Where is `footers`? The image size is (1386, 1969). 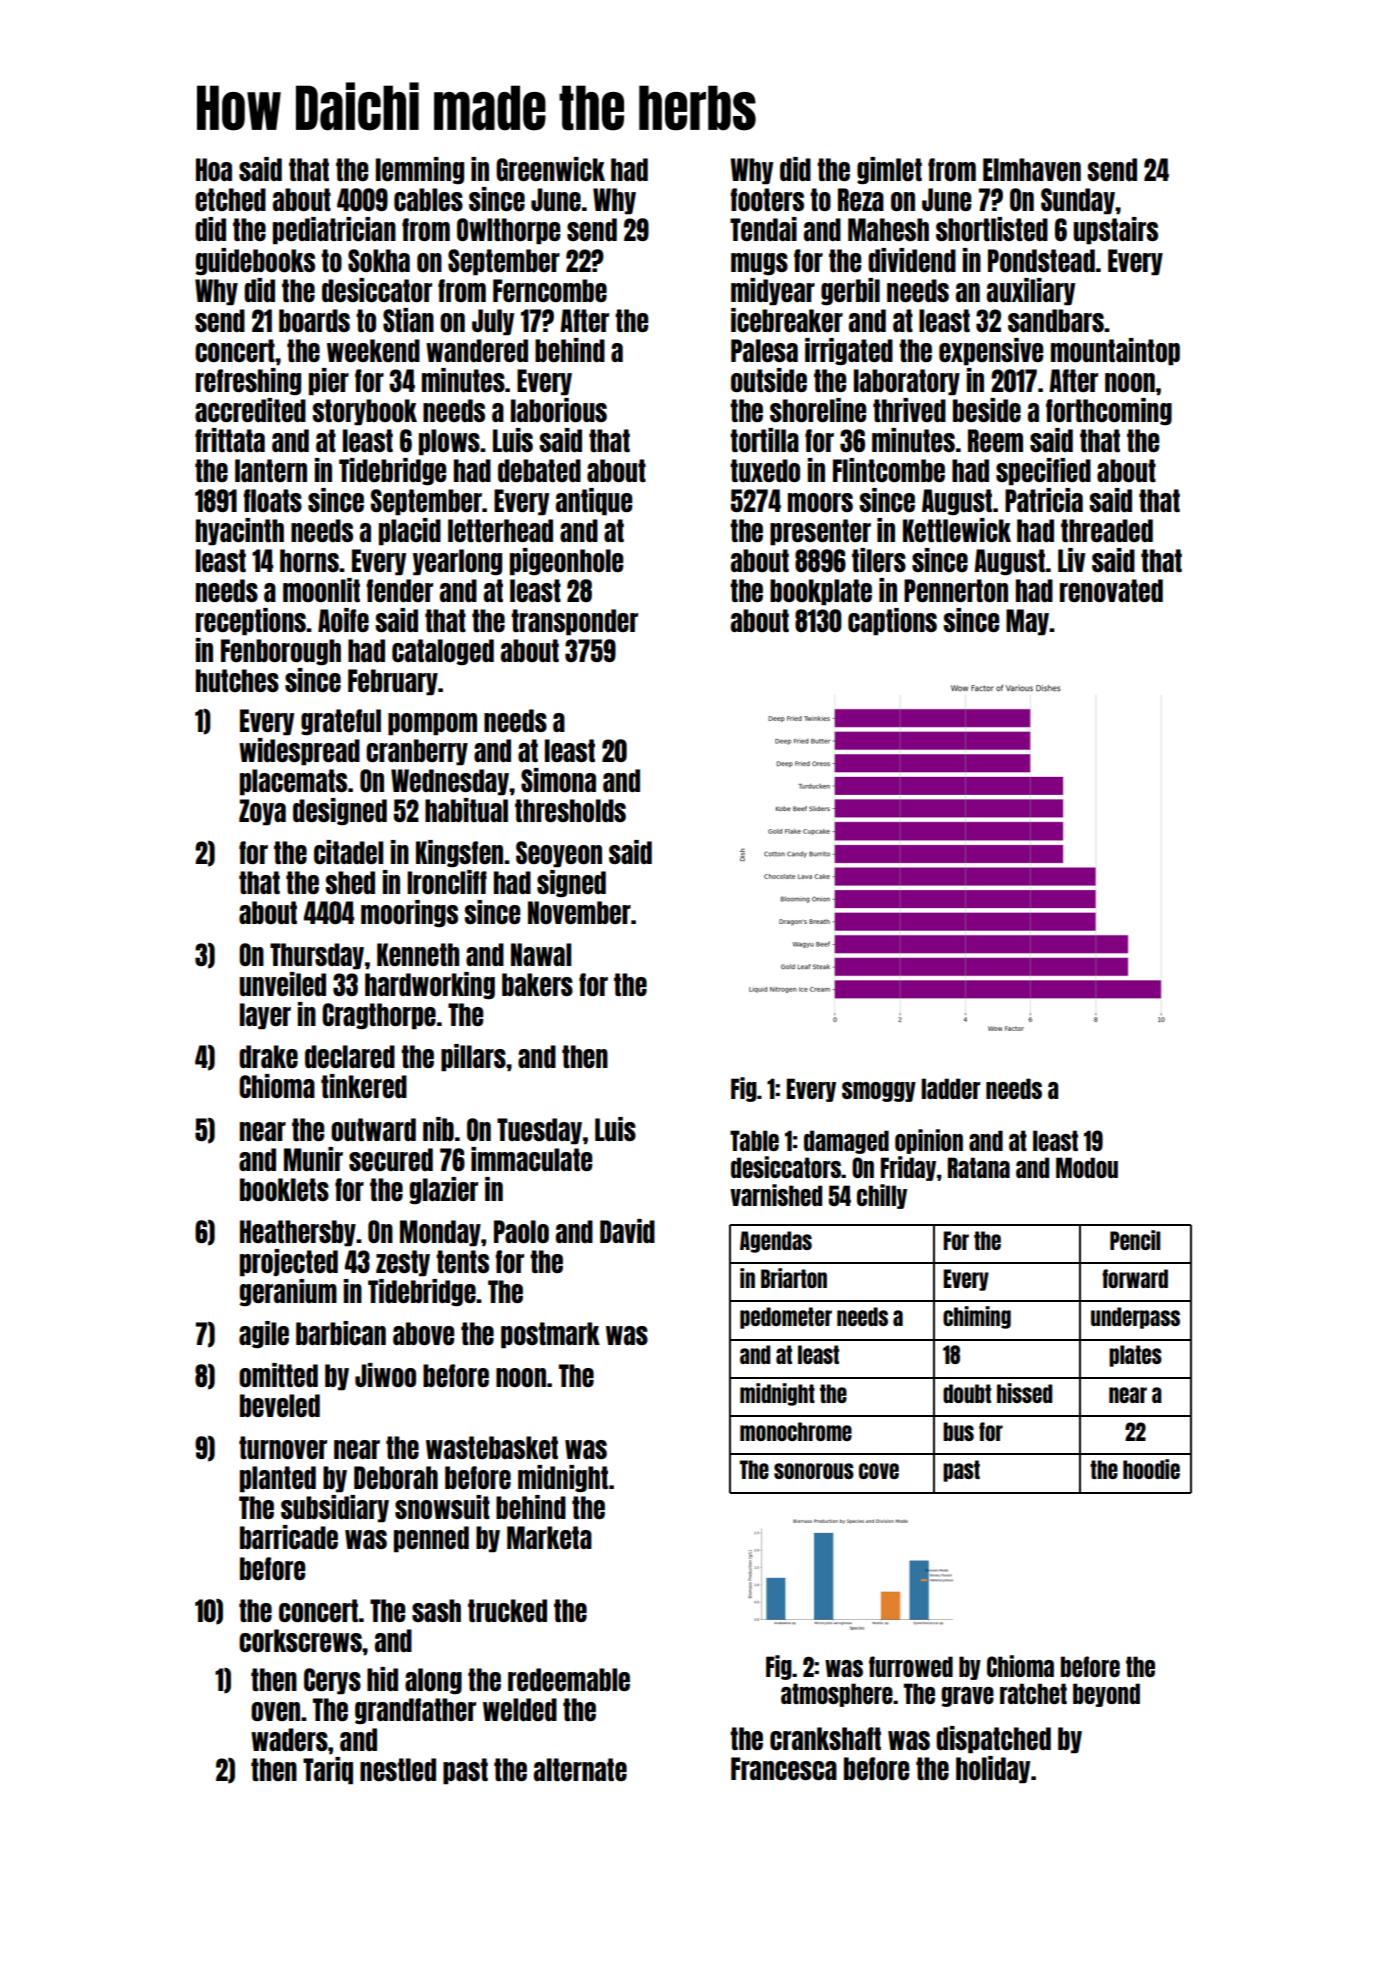 footers is located at coordinates (767, 199).
